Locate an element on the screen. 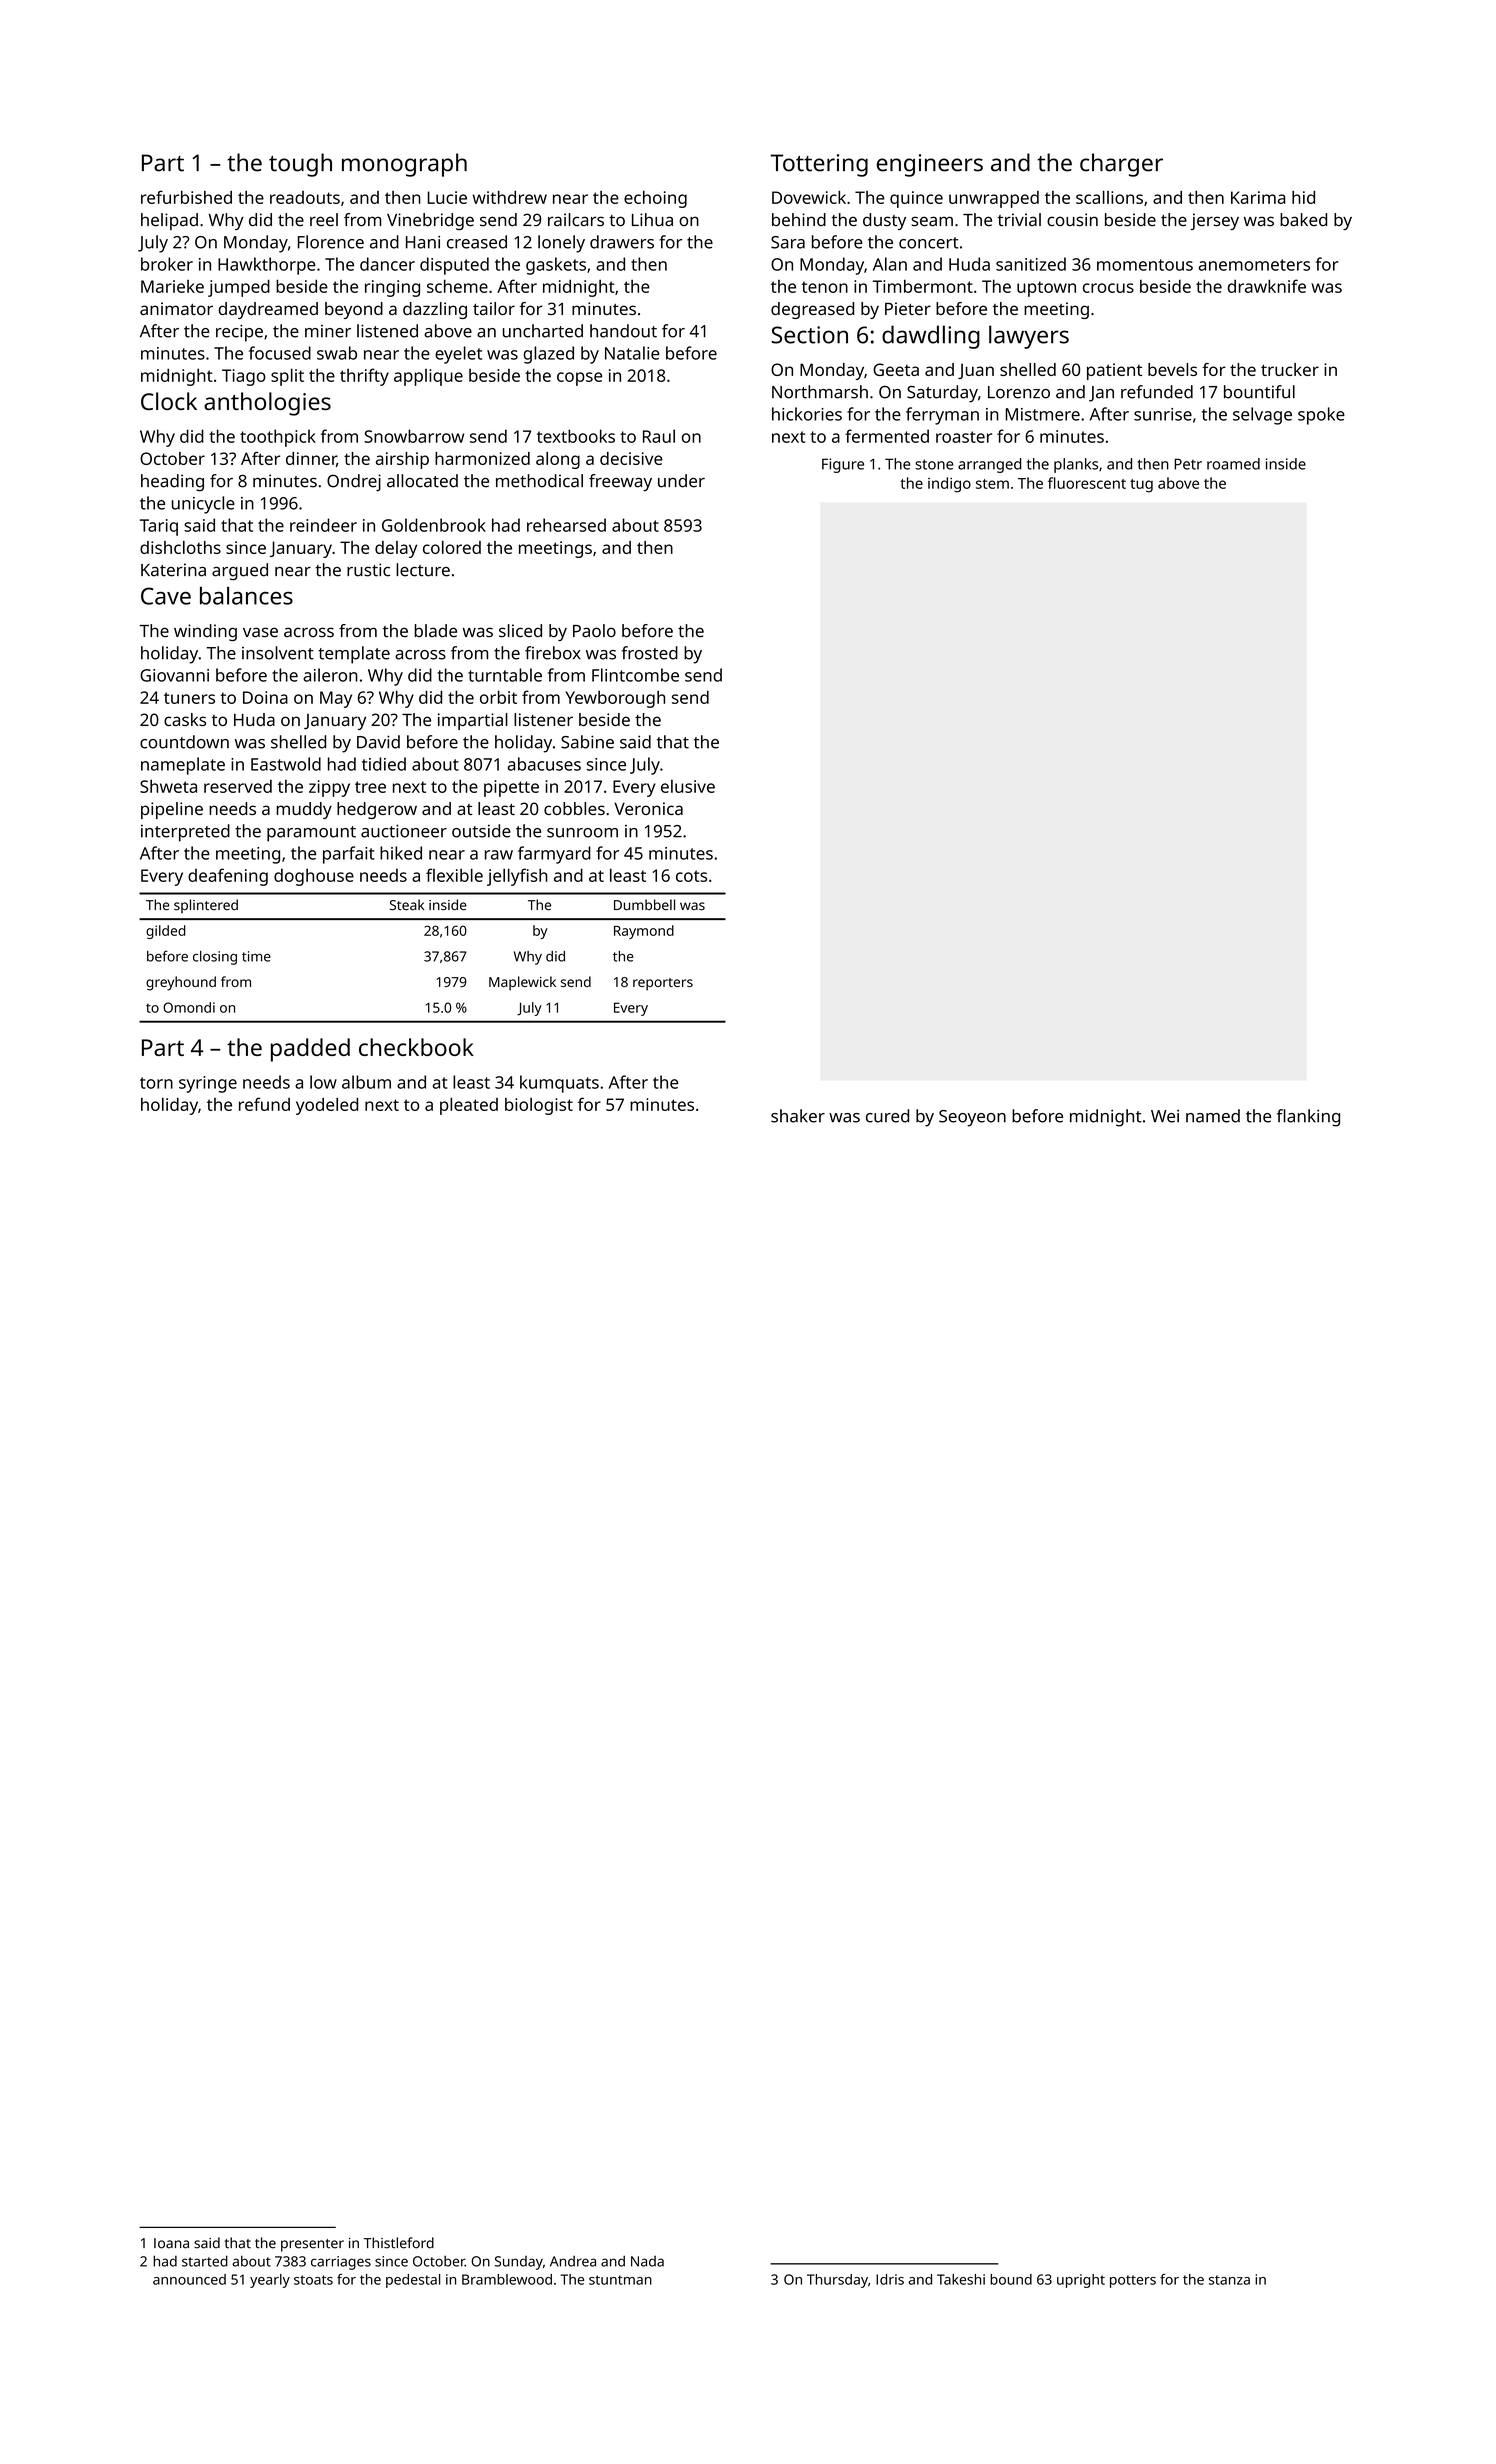 The height and width of the screenshot is (2464, 1496). shaker is located at coordinates (798, 1116).
